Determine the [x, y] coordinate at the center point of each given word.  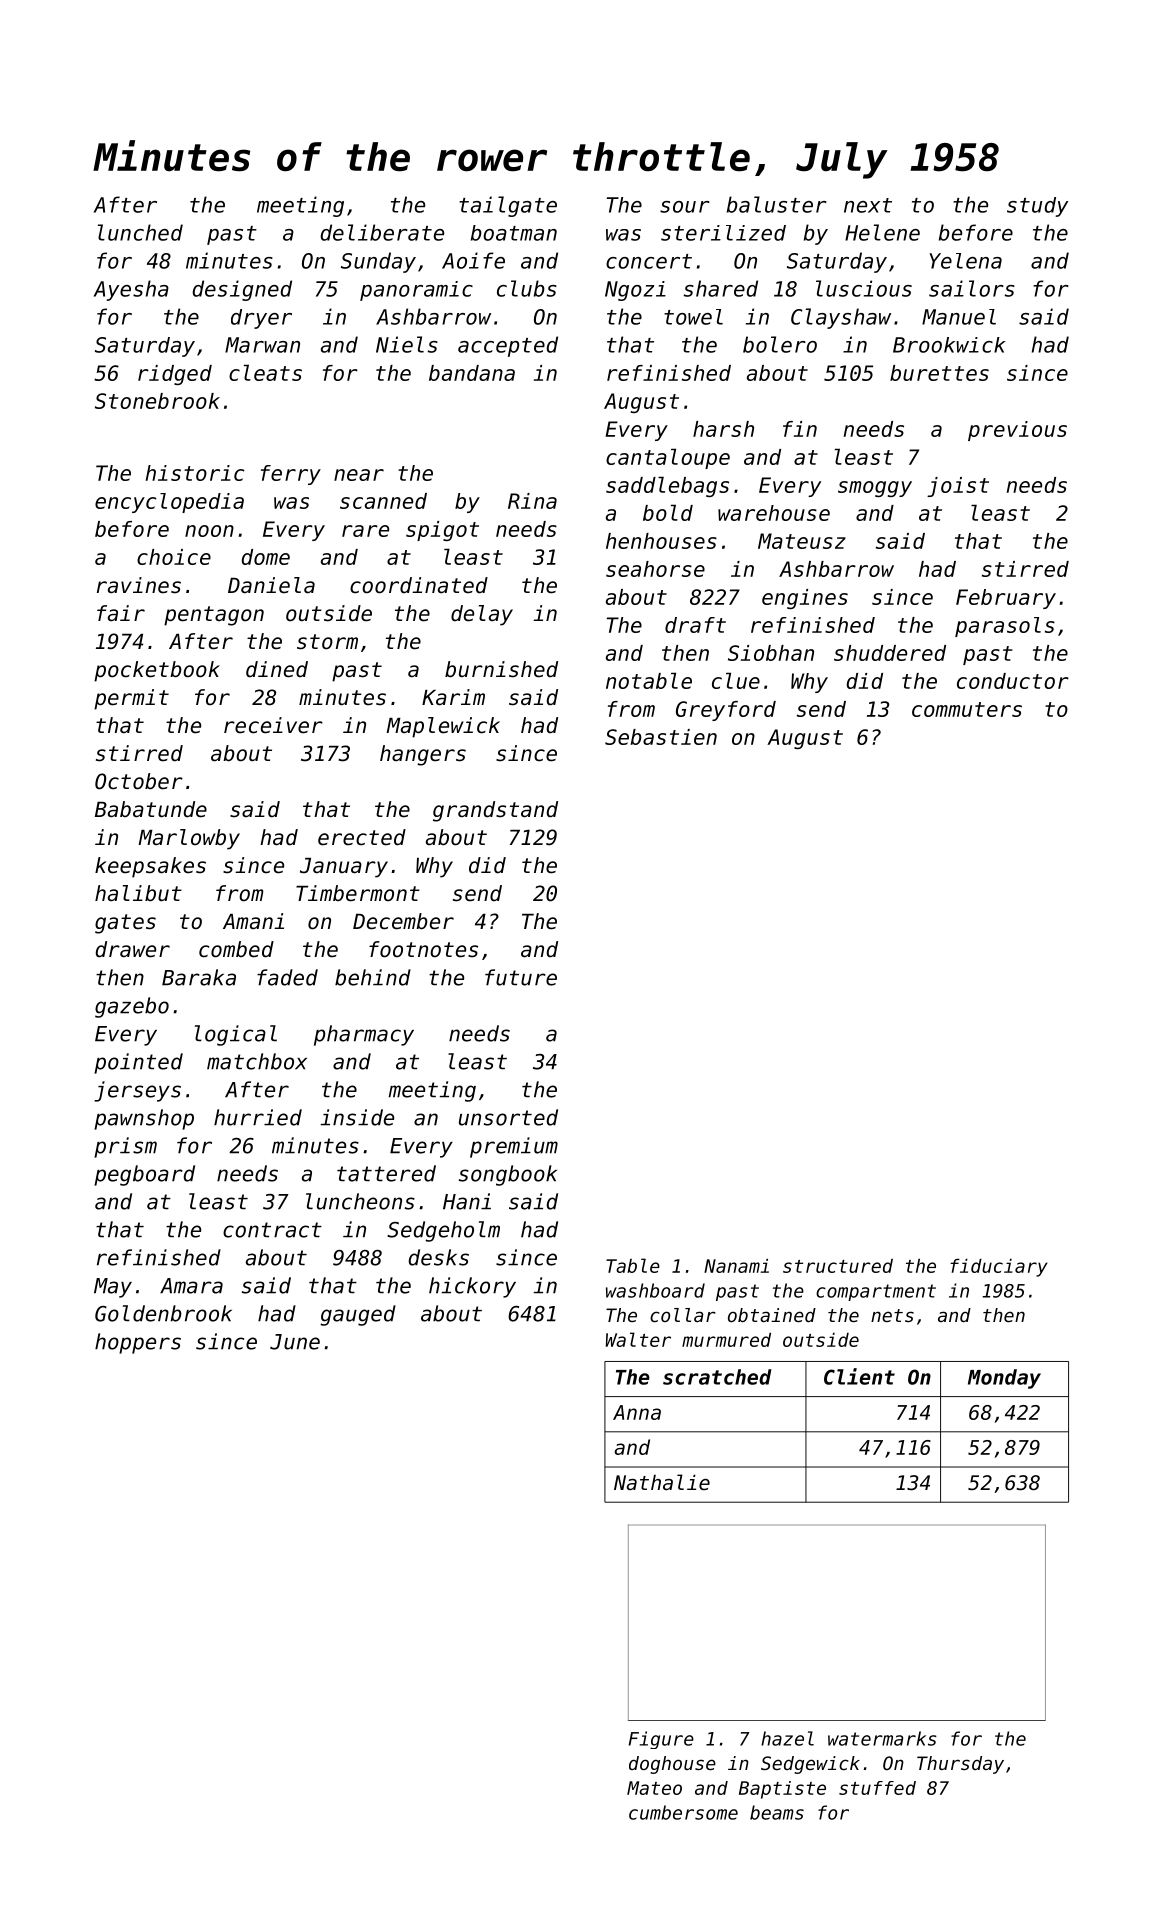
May [113, 1288]
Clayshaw [841, 318]
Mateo [654, 1788]
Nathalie [662, 1482]
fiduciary [999, 1268]
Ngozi [635, 291]
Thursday [960, 1765]
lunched [140, 232]
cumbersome [683, 1812]
